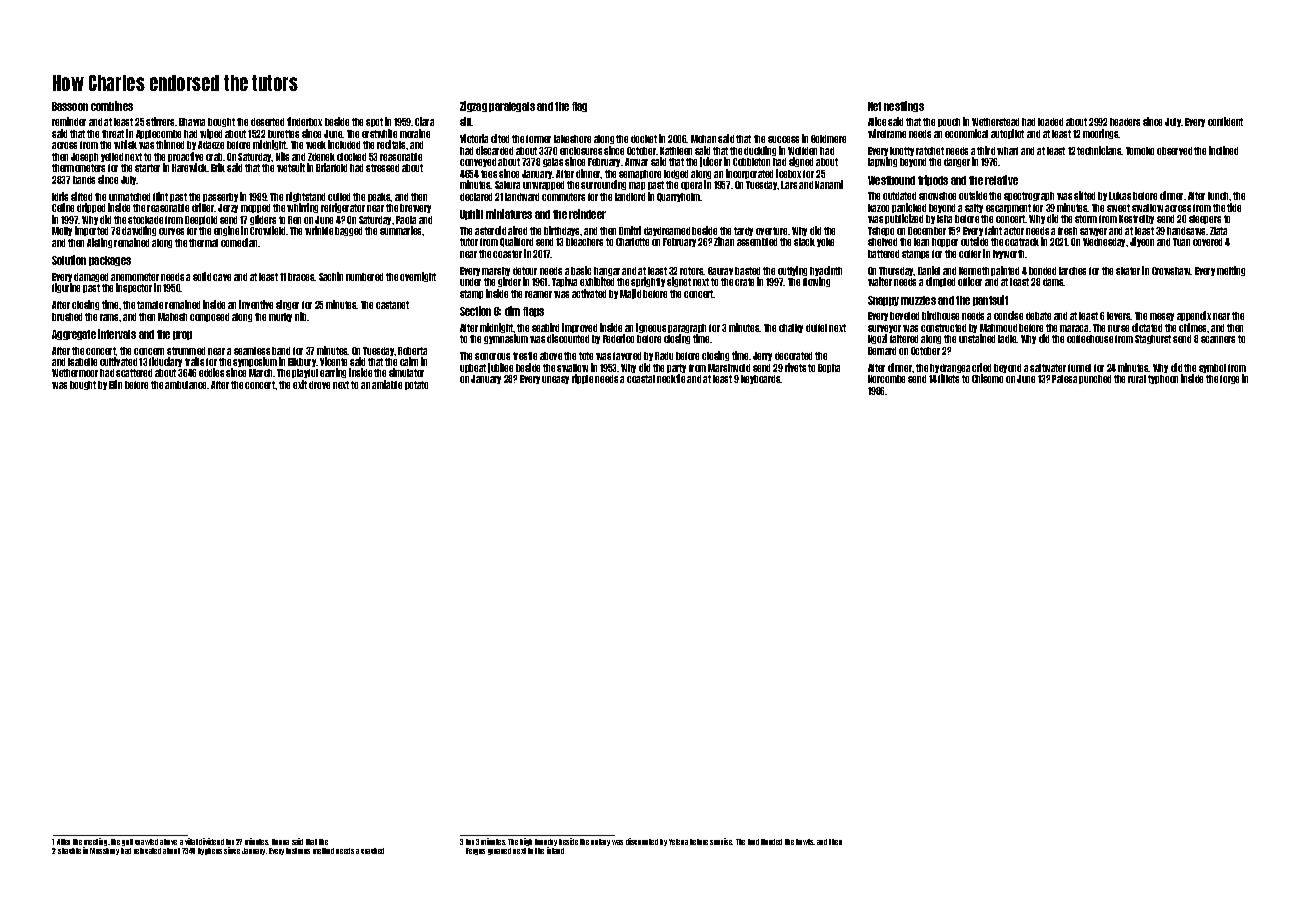 The width and height of the screenshot is (1308, 924). What do you see at coordinates (904, 106) in the screenshot?
I see `nestlings` at bounding box center [904, 106].
